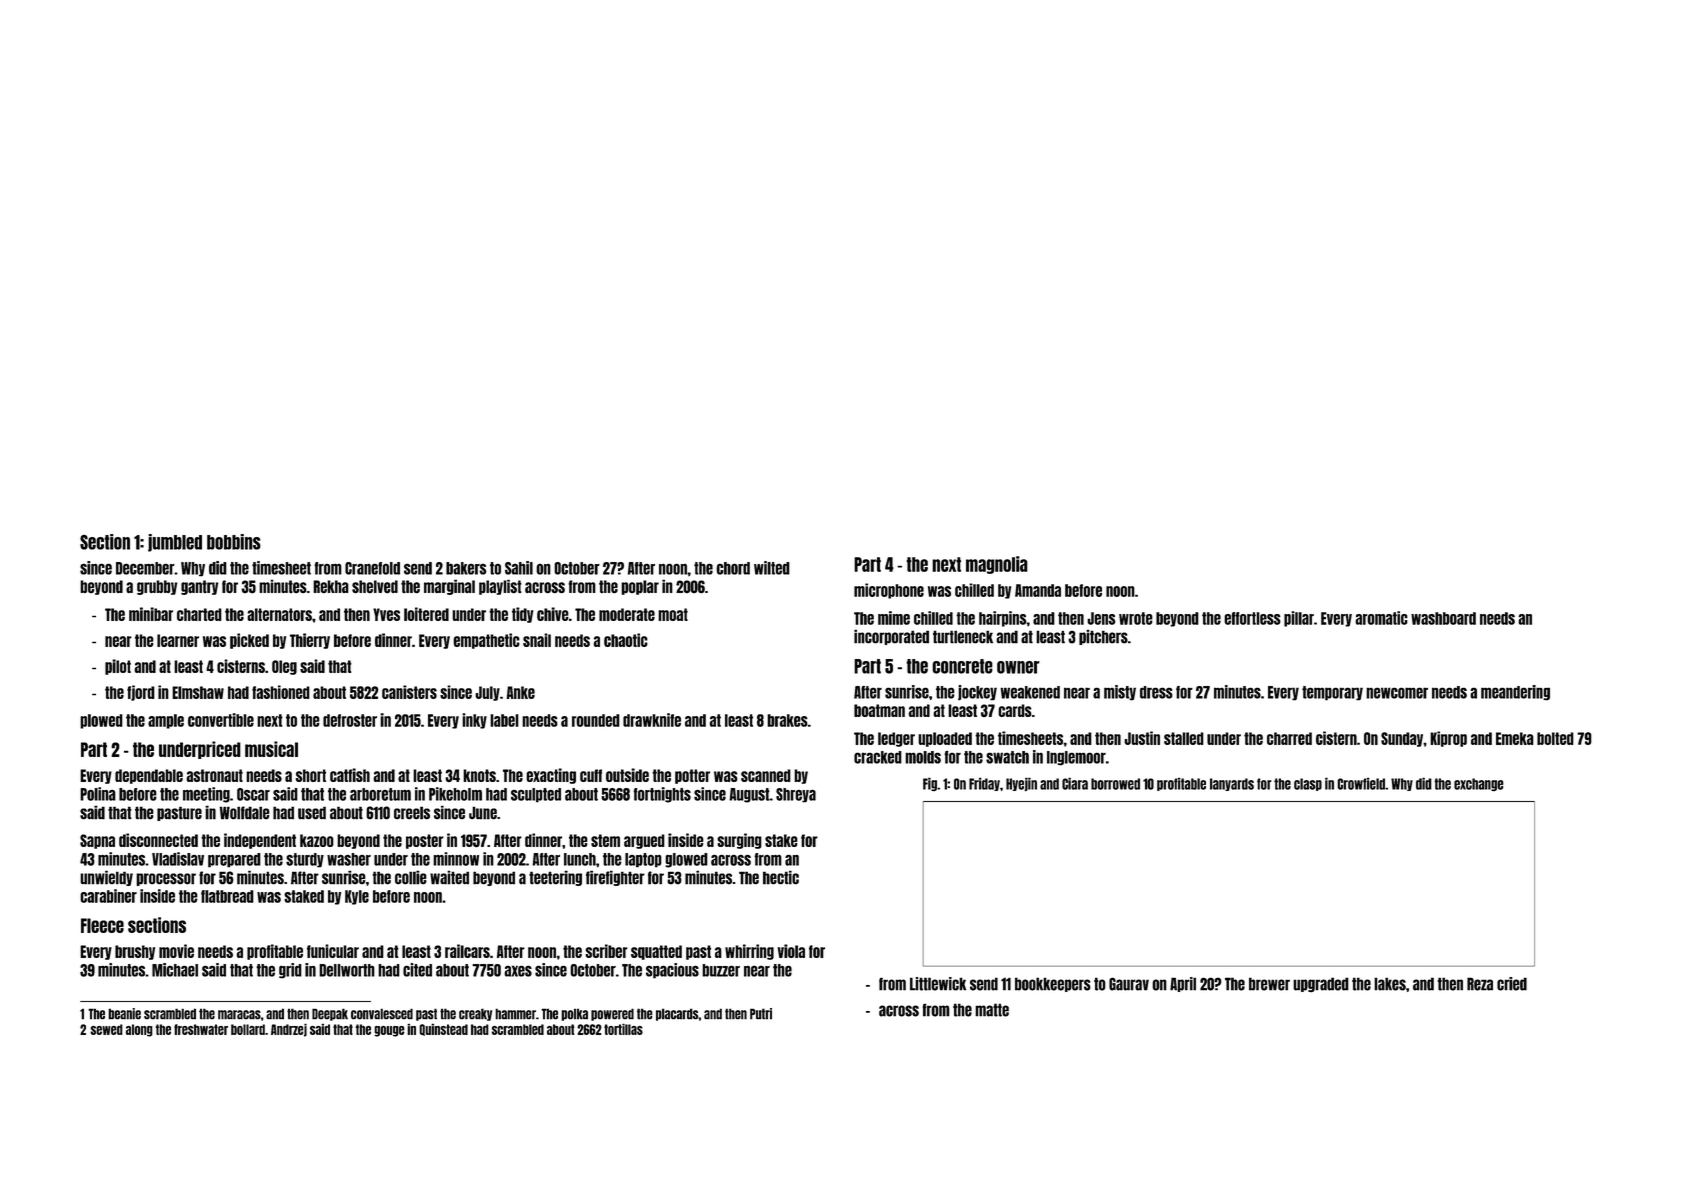 The image size is (1684, 1191). Describe the element at coordinates (157, 587) in the document. I see `grubby` at that location.
